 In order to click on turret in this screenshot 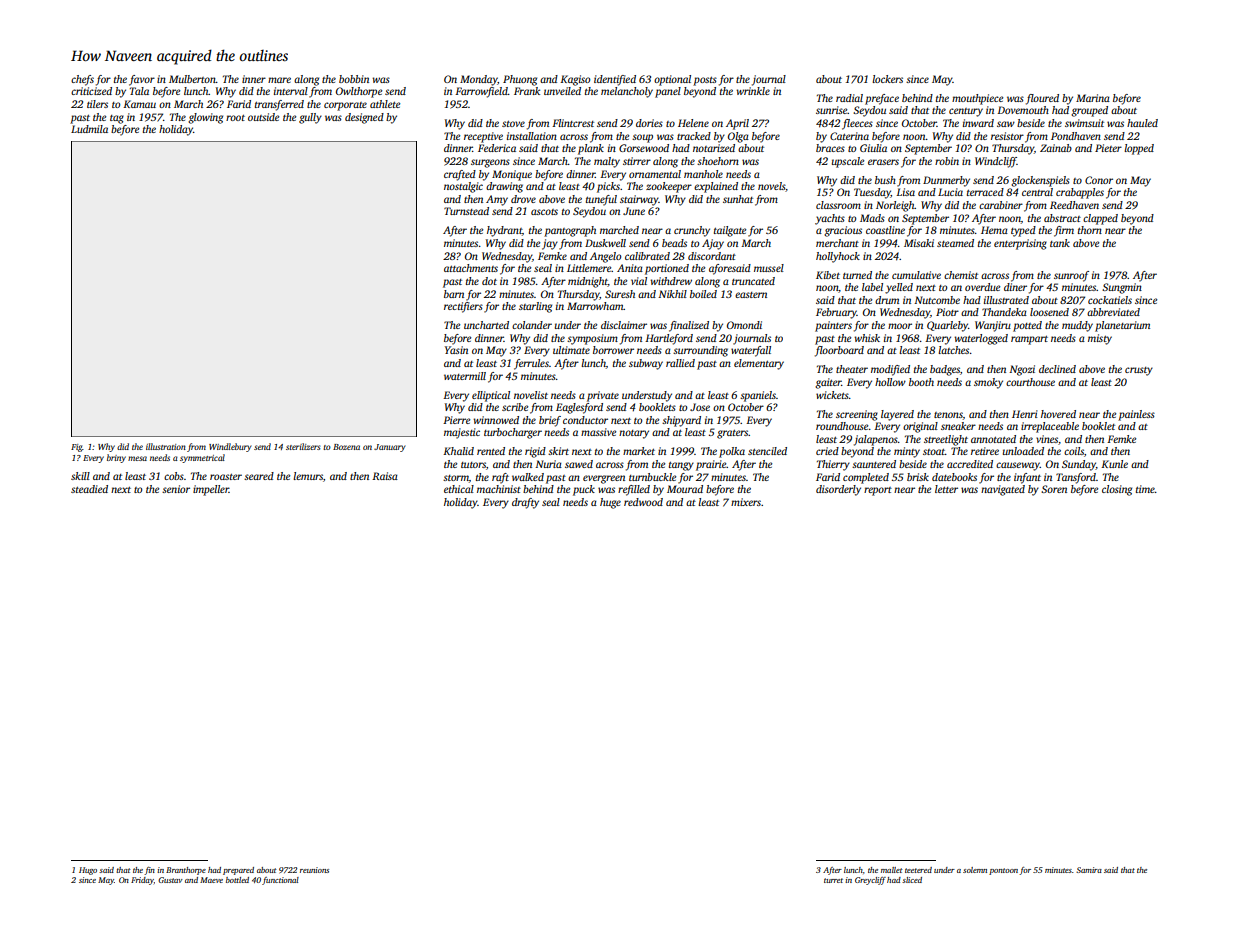, I will do `click(833, 880)`.
